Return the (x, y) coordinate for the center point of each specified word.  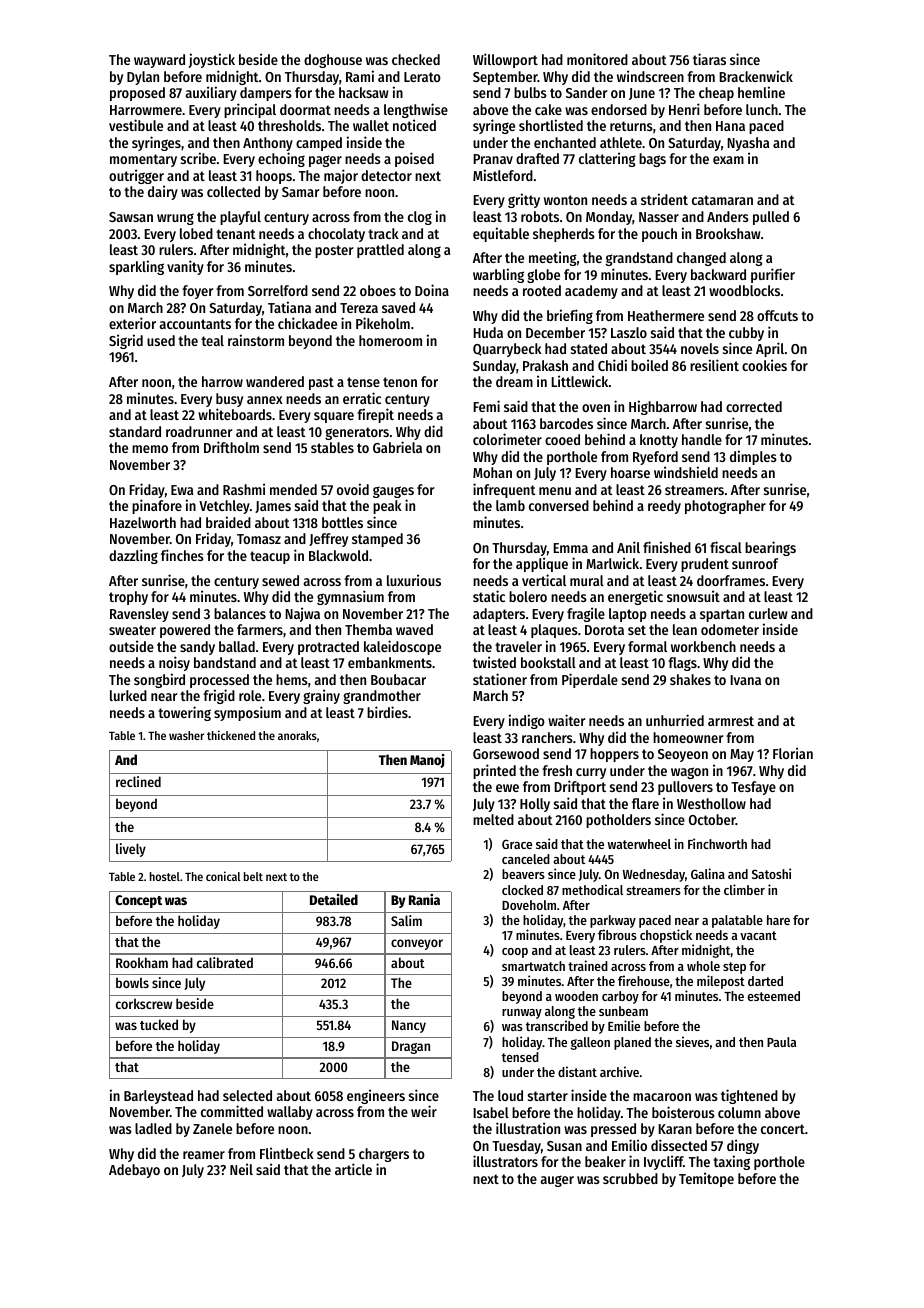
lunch (762, 109)
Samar (300, 192)
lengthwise (416, 110)
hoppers (614, 755)
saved (398, 307)
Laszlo (629, 332)
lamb (510, 505)
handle (702, 439)
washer (186, 735)
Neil (241, 1169)
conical (223, 876)
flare (645, 803)
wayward (159, 61)
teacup (270, 557)
